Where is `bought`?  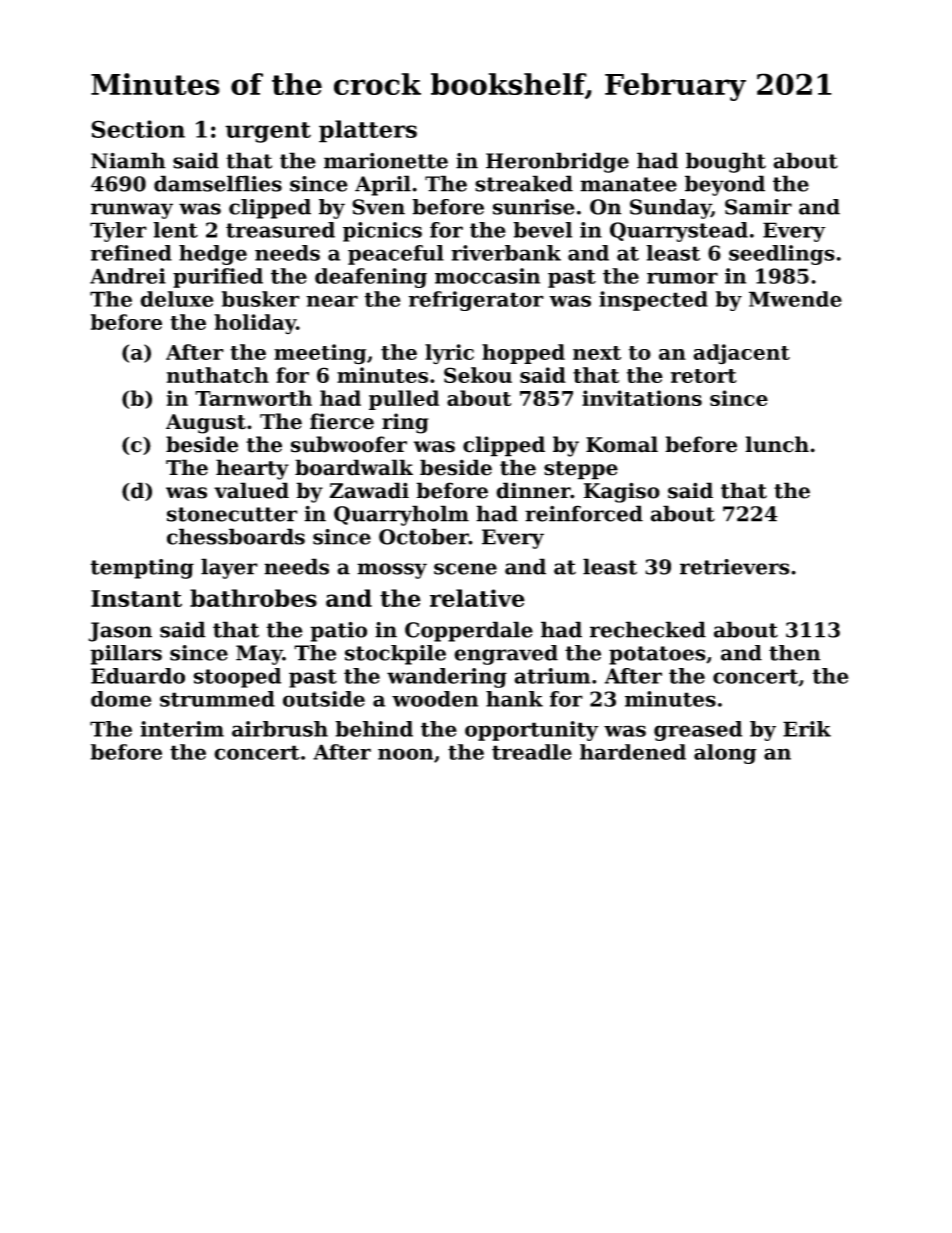 bought is located at coordinates (726, 162).
